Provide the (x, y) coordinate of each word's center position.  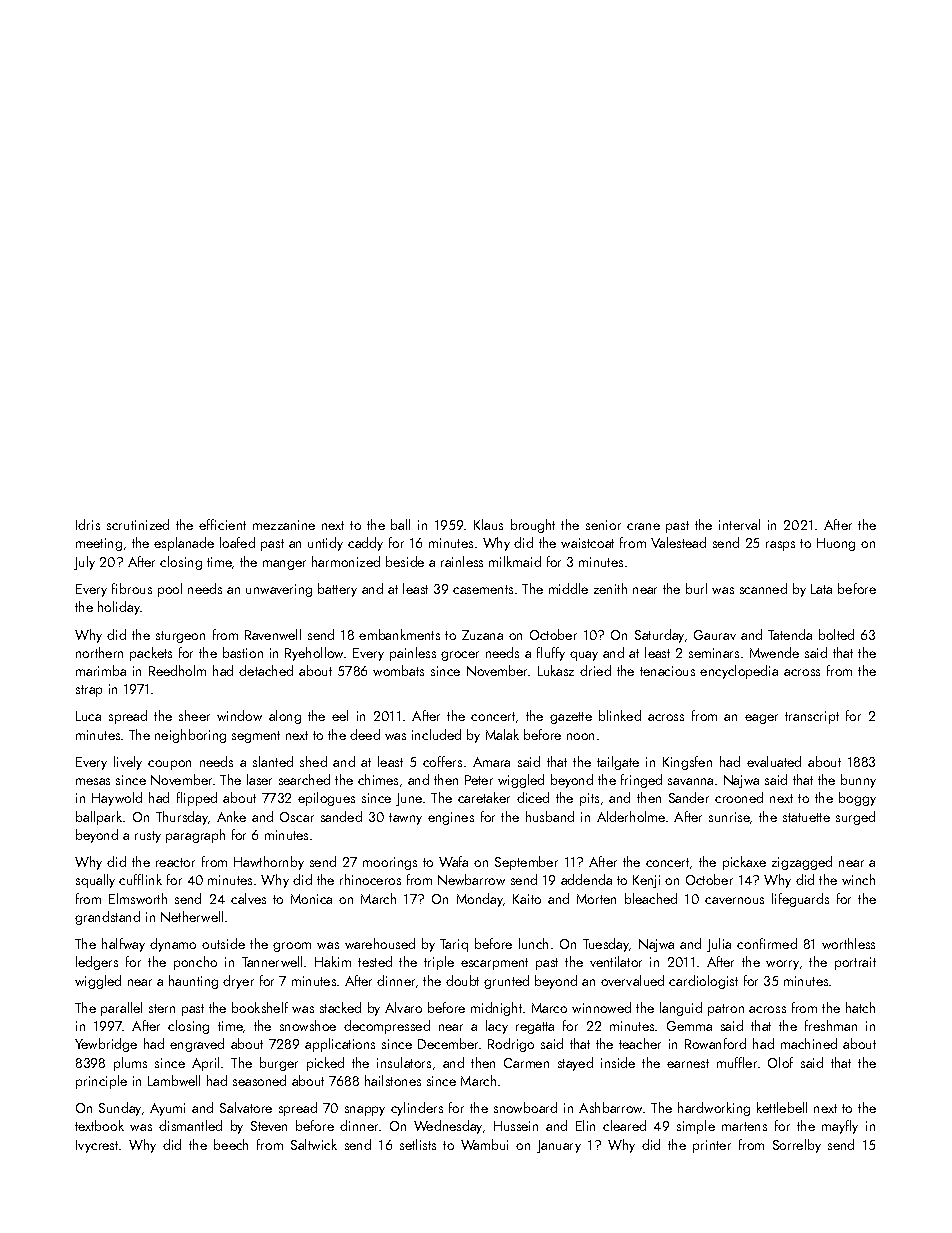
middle (568, 588)
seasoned (259, 1080)
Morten (596, 899)
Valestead (678, 542)
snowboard (525, 1107)
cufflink (140, 879)
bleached (651, 898)
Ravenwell (273, 634)
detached (266, 670)
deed (365, 734)
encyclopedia (739, 672)
